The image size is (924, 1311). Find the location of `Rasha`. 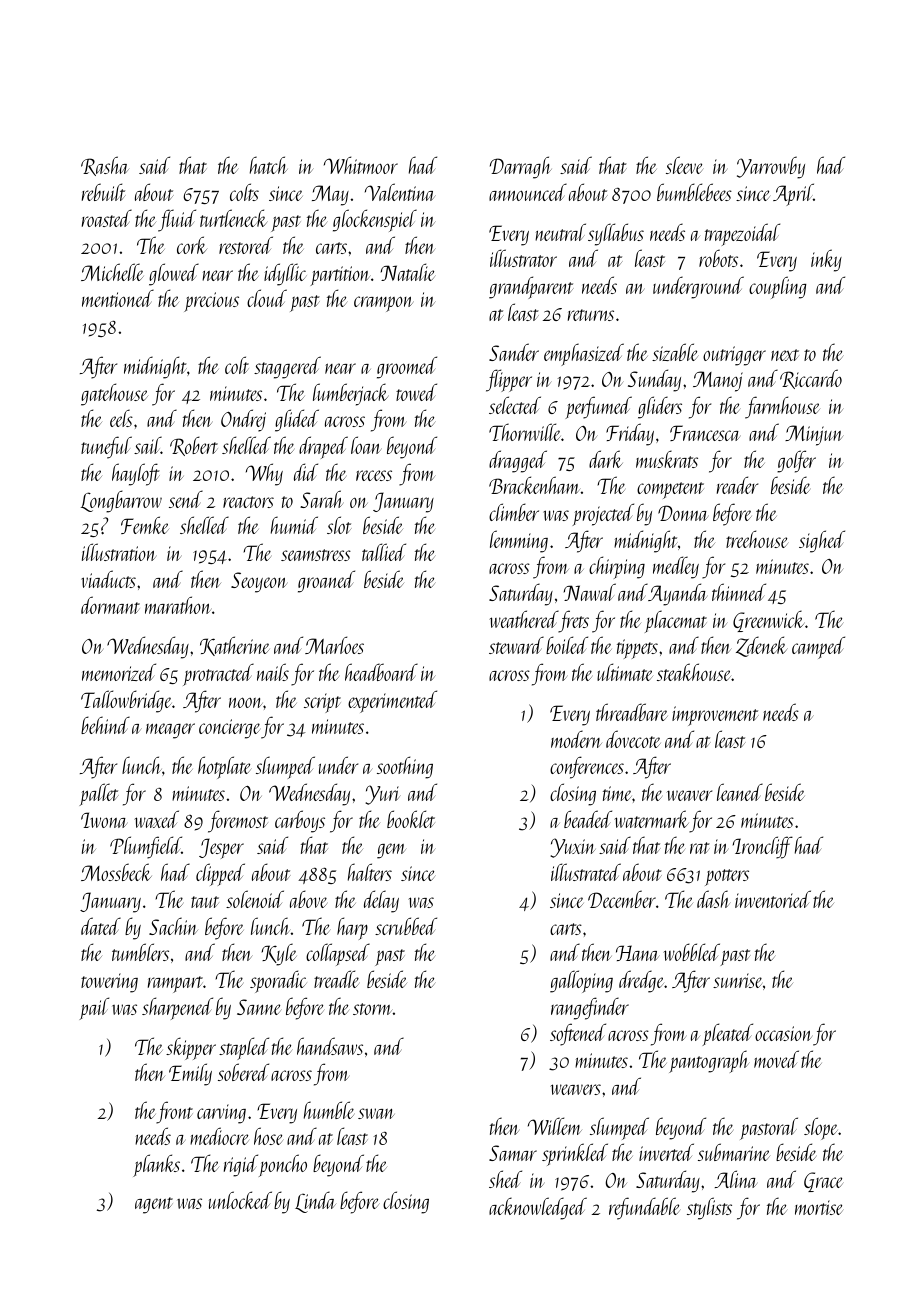

Rasha is located at coordinates (105, 166).
